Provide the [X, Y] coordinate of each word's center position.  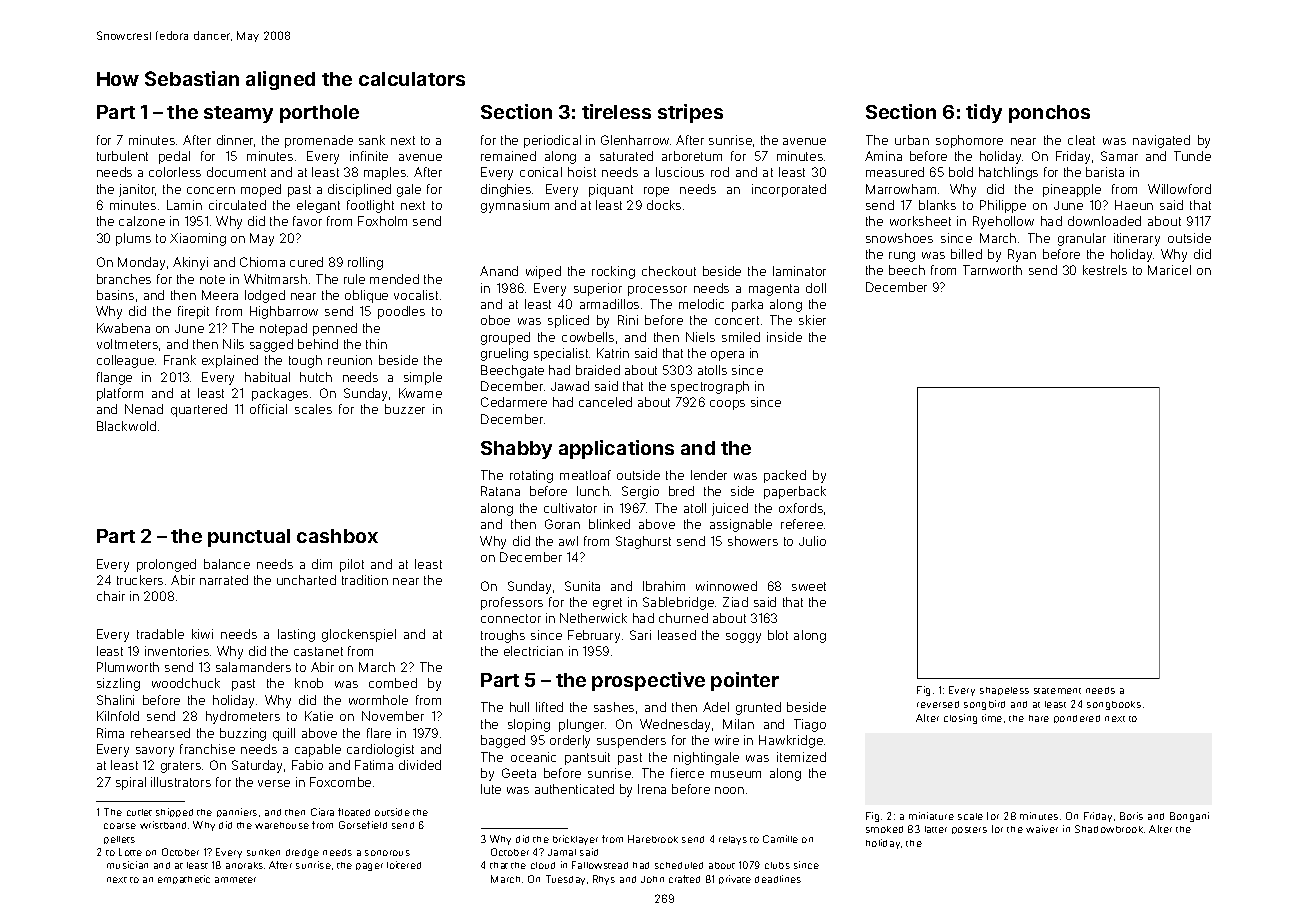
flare [379, 733]
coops [727, 405]
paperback [795, 492]
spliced [568, 321]
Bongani [1189, 817]
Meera [220, 295]
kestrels [1105, 270]
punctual [249, 538]
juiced [730, 509]
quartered [199, 410]
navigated [1161, 141]
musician [127, 865]
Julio [812, 541]
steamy [238, 114]
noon [729, 790]
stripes [690, 113]
